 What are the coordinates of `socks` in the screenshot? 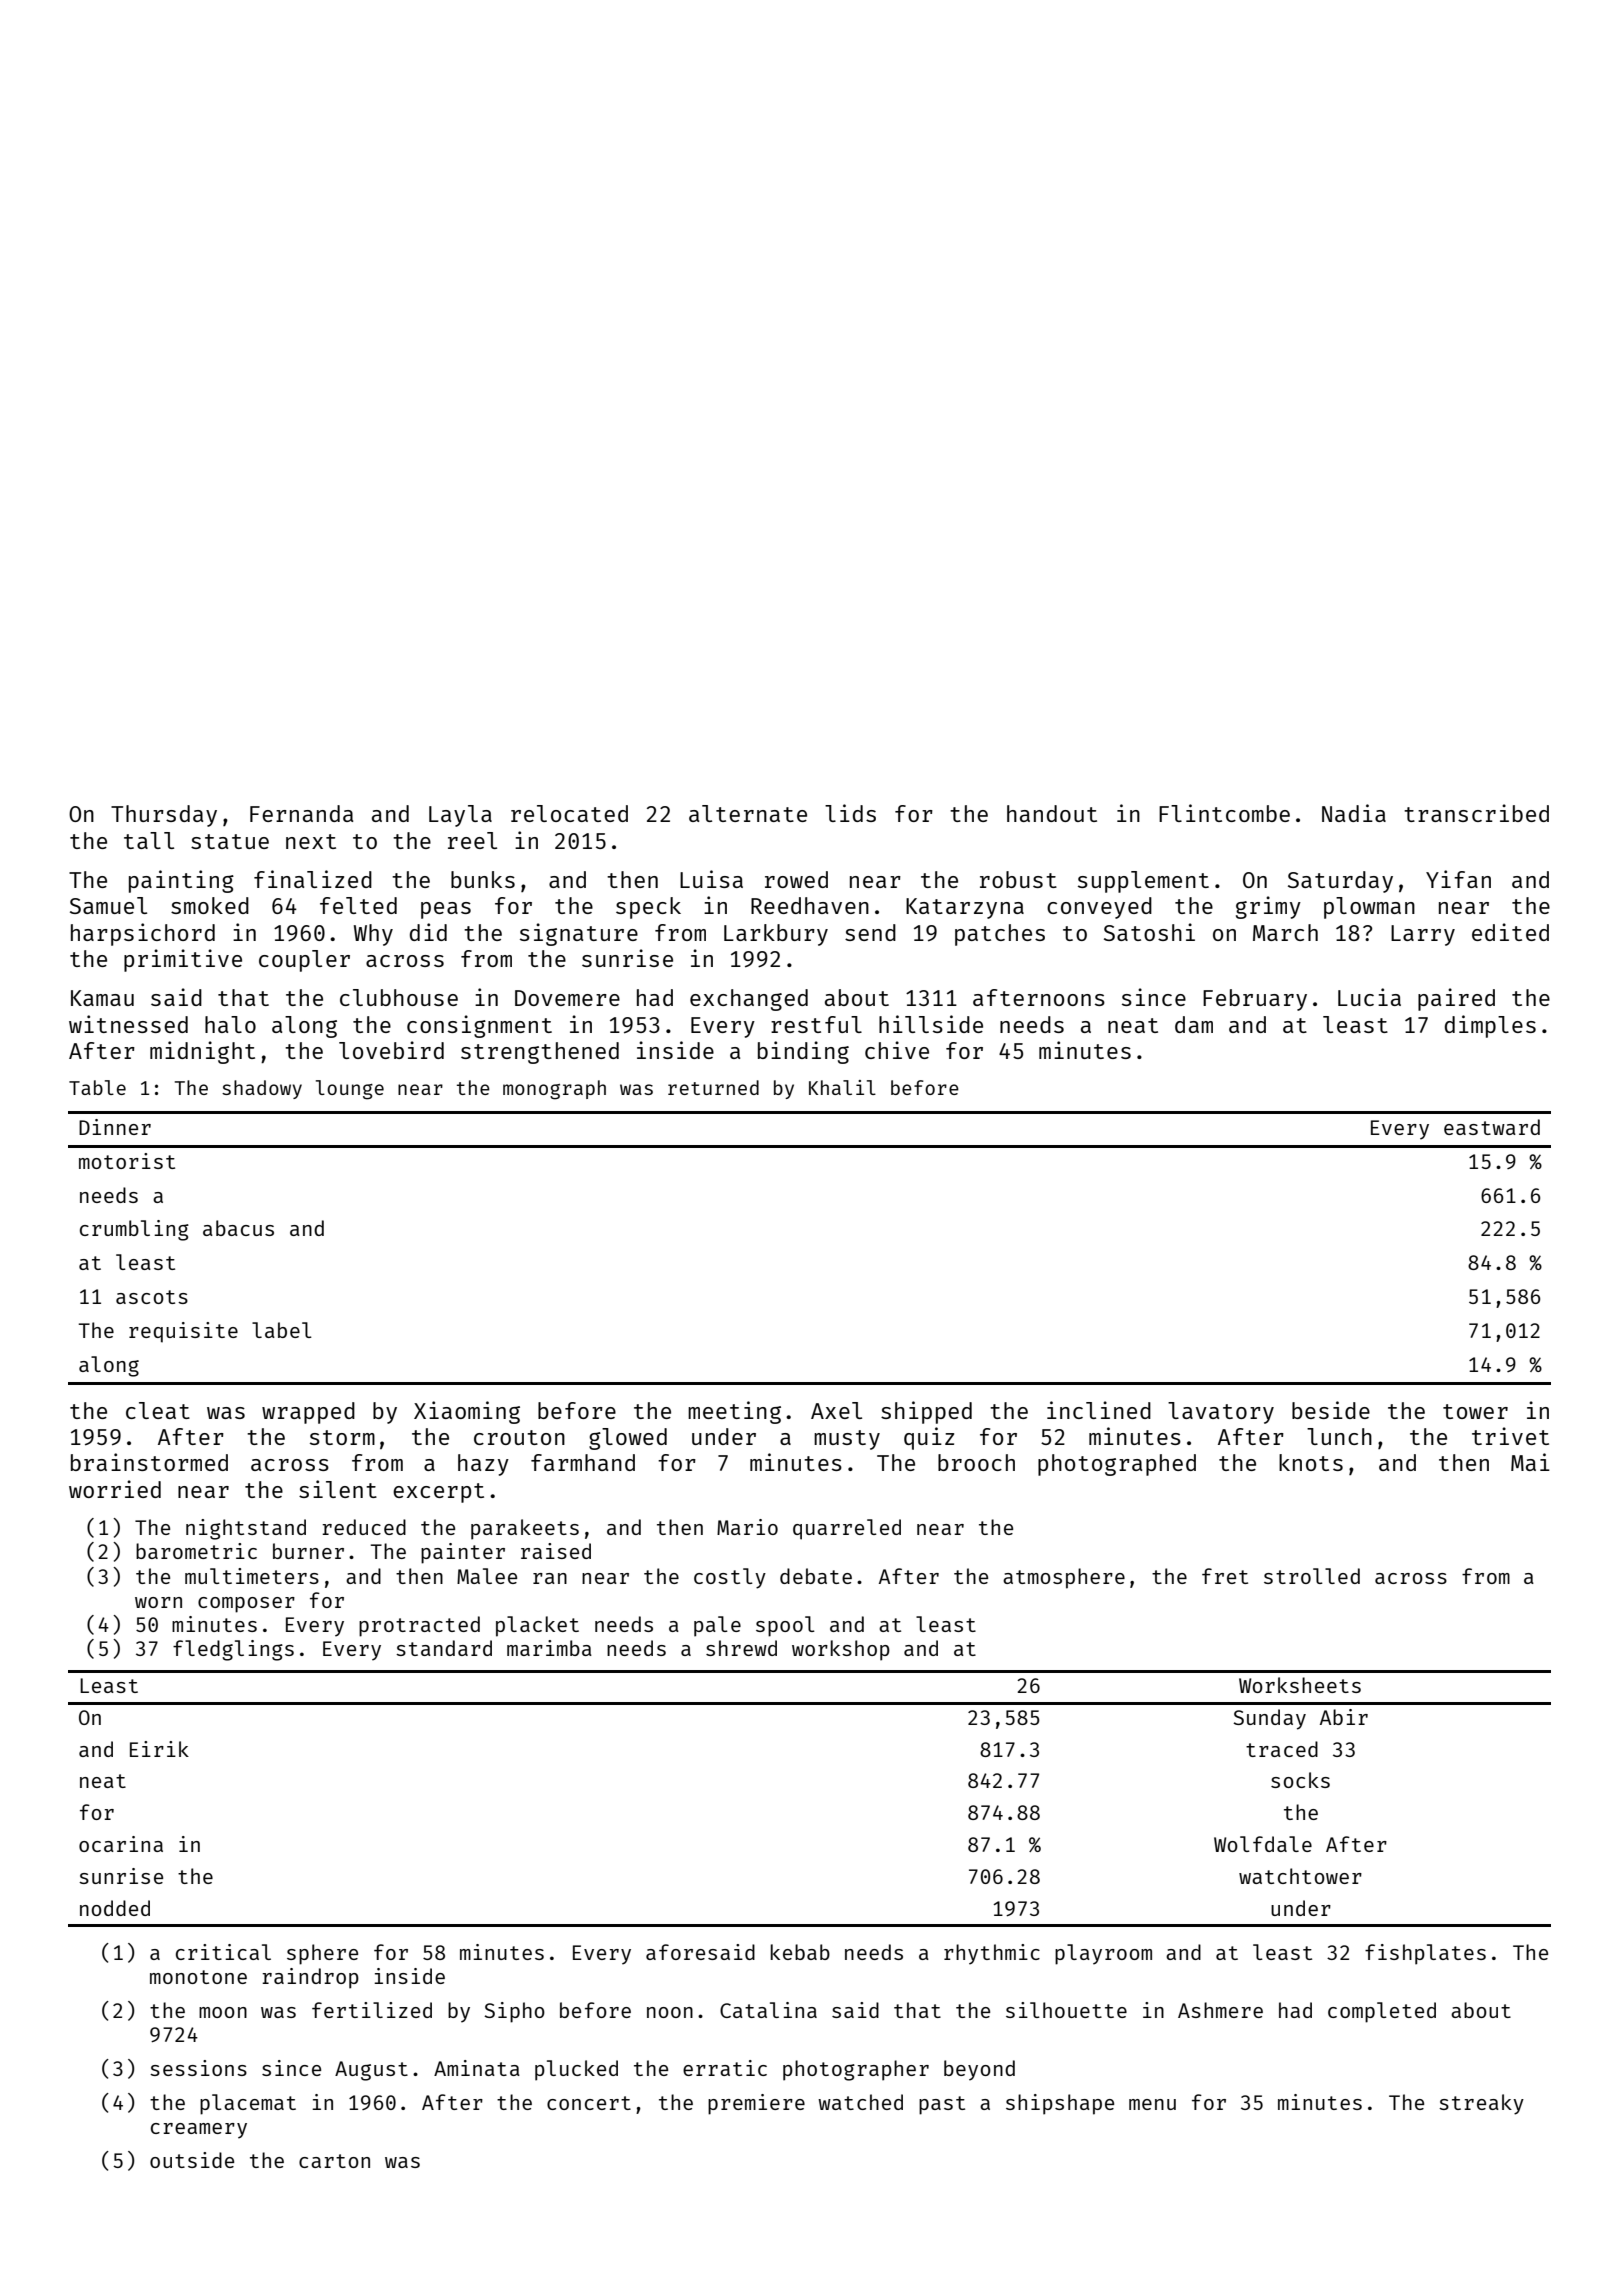 It's located at (1300, 1780).
